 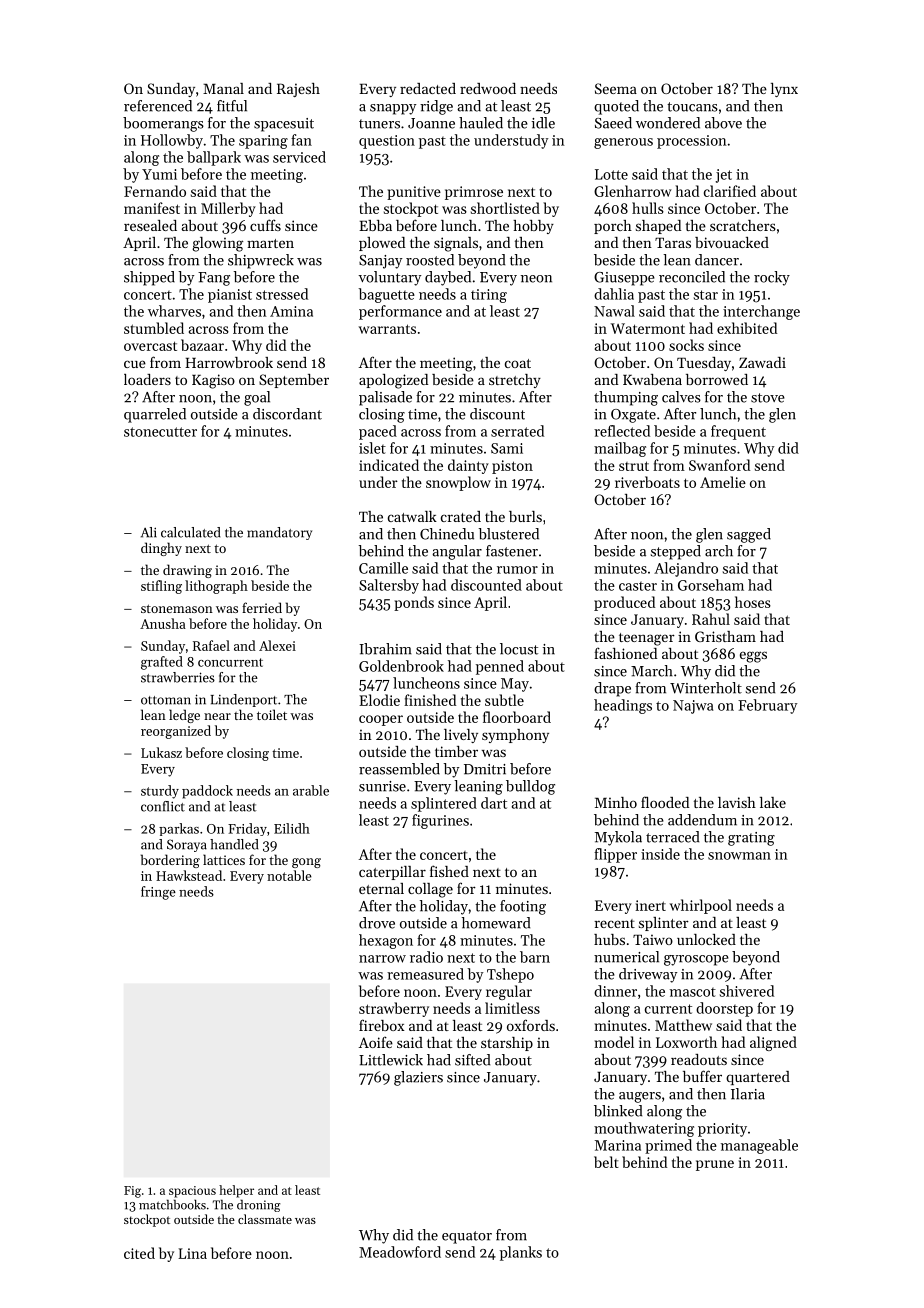 I want to click on belt, so click(x=606, y=1162).
